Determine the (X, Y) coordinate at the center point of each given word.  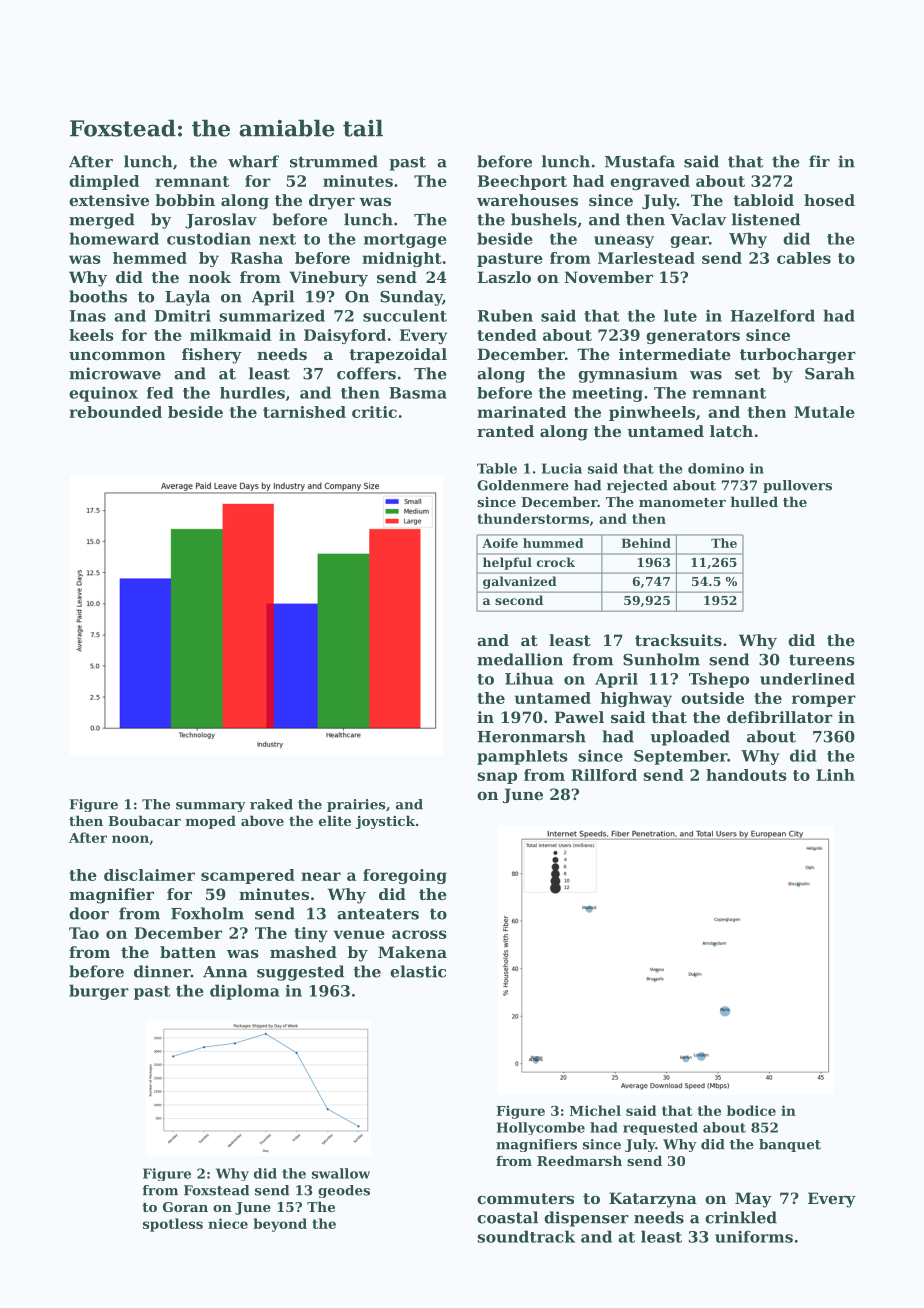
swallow (341, 1173)
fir (819, 161)
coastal (507, 1217)
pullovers (797, 486)
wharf (253, 161)
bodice (751, 1110)
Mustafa (640, 161)
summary (211, 807)
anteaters (378, 914)
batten (188, 952)
